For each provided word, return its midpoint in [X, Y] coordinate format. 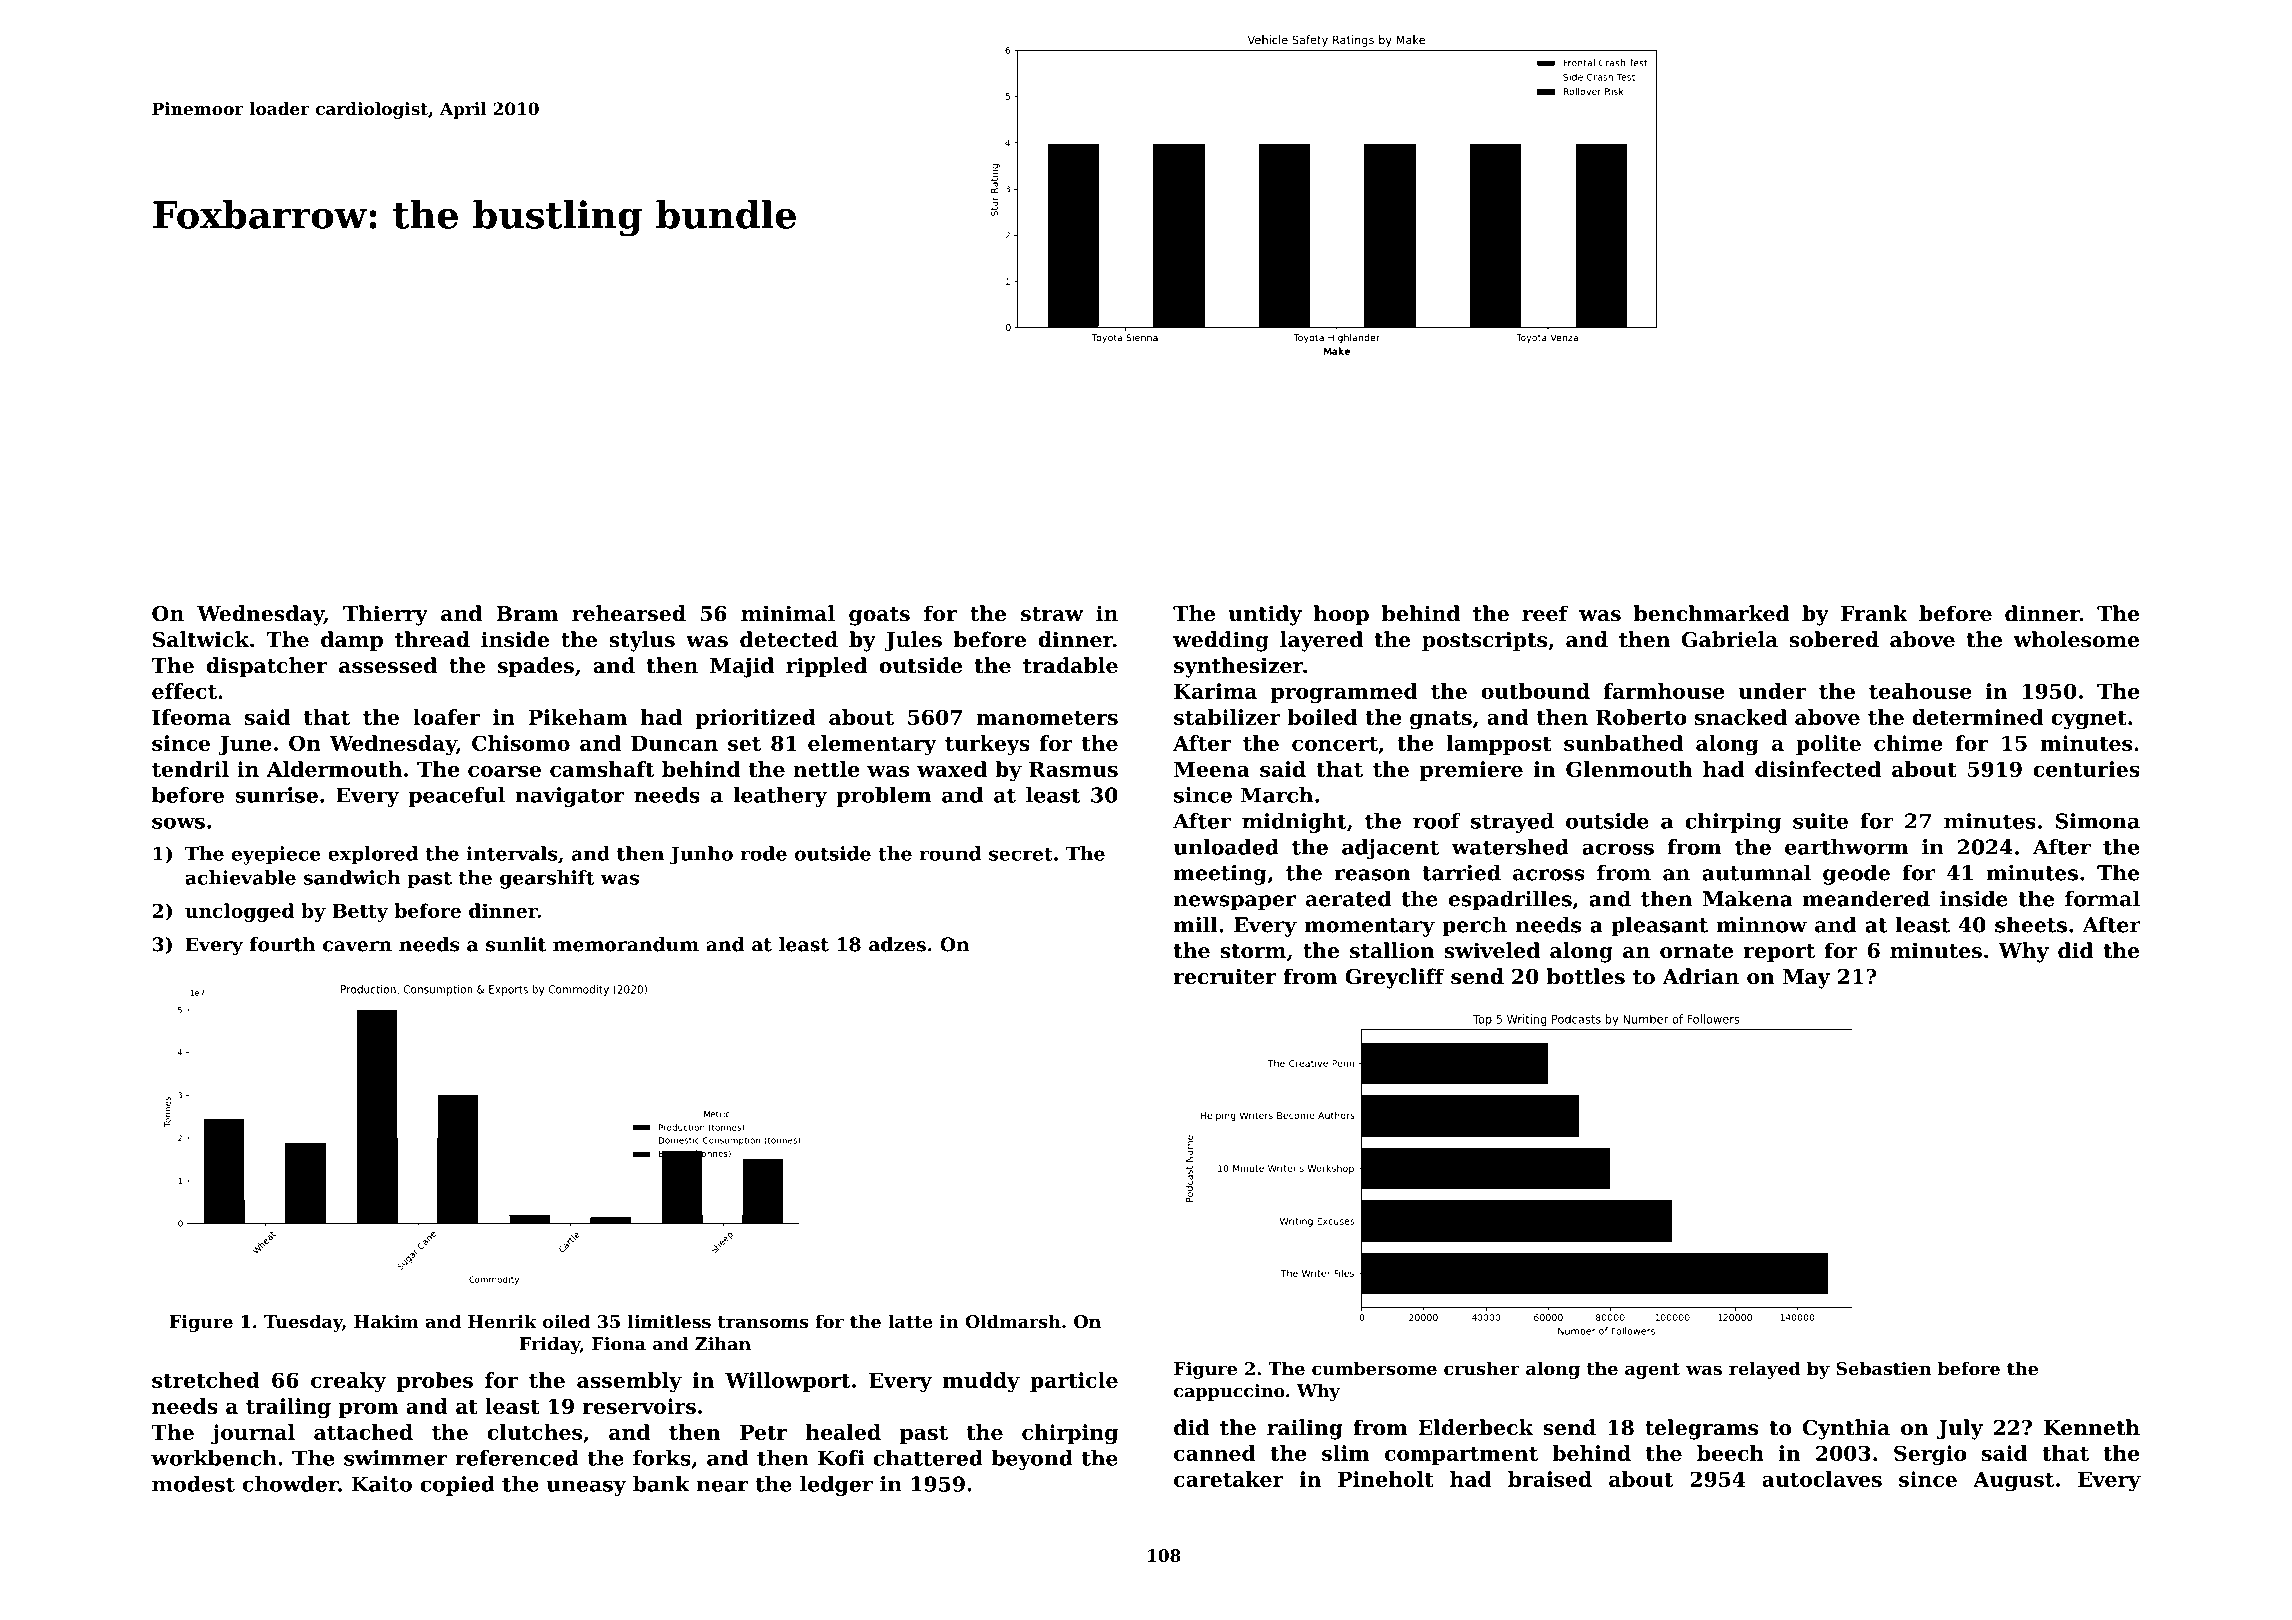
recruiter [1225, 976]
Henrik [502, 1321]
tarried [1461, 872]
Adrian [1700, 976]
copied [457, 1486]
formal [2102, 898]
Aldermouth [334, 769]
